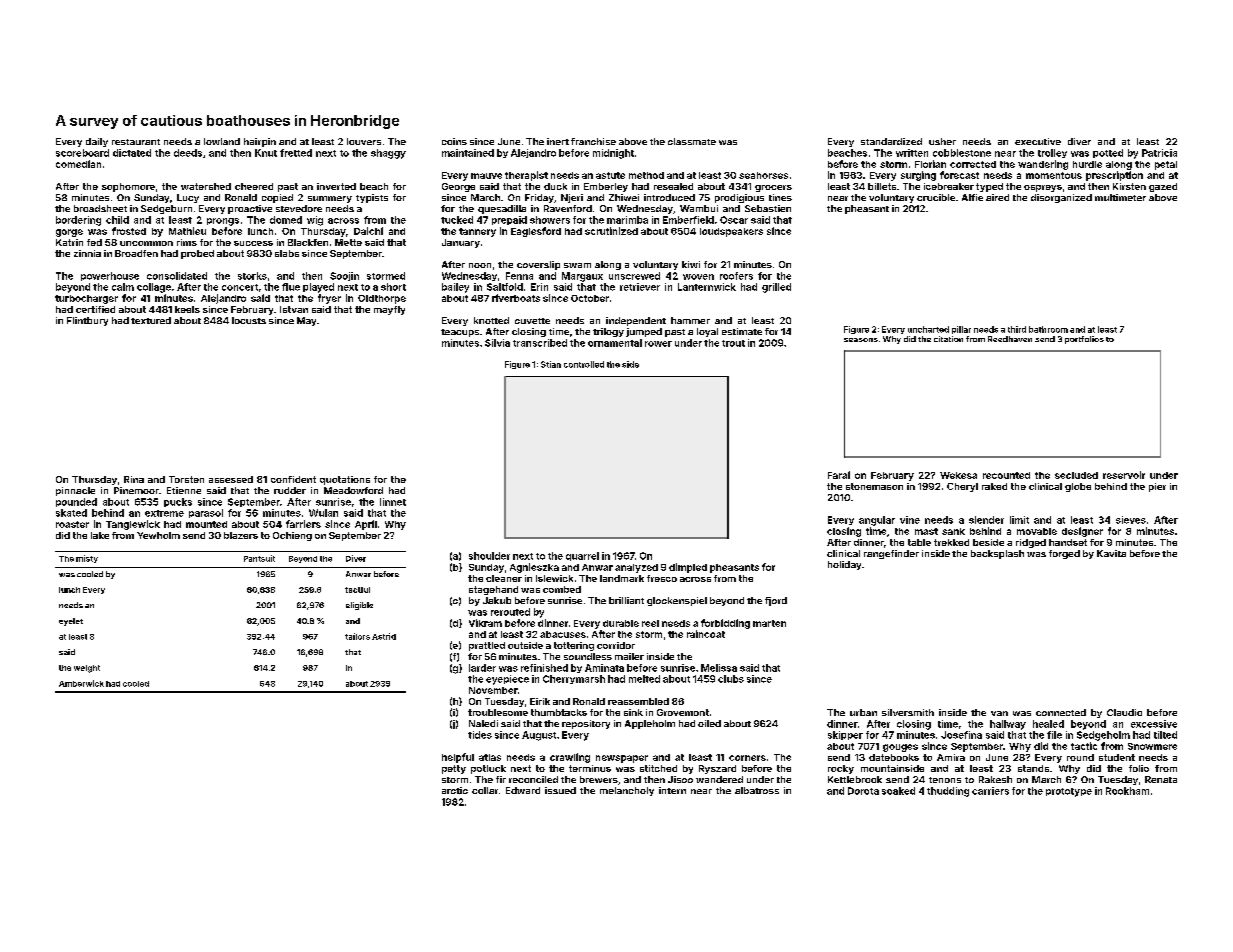 The image size is (1233, 952). What do you see at coordinates (1064, 554) in the screenshot?
I see `forged` at bounding box center [1064, 554].
